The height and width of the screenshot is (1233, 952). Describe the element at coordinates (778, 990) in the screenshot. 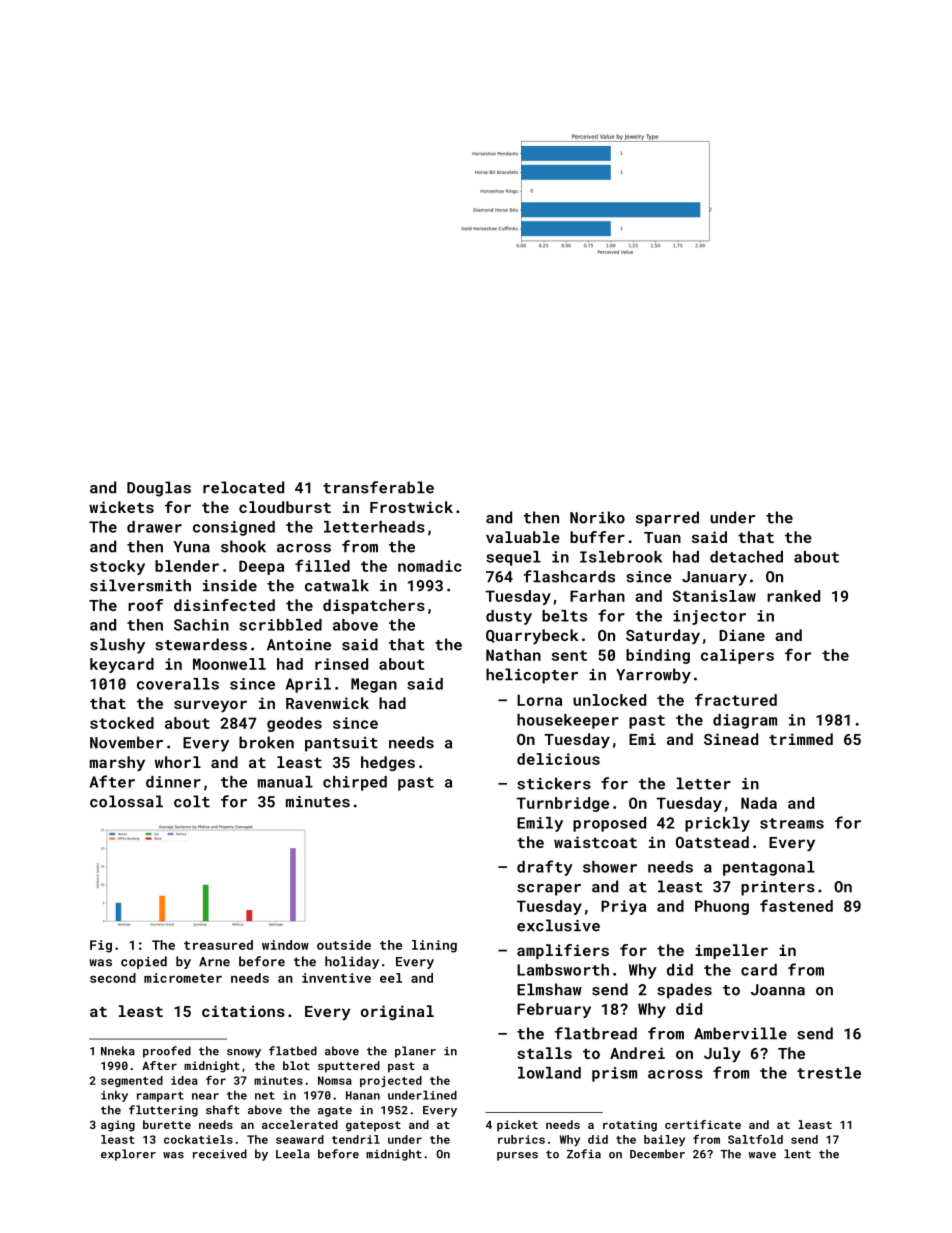

I see `Joanna` at that location.
